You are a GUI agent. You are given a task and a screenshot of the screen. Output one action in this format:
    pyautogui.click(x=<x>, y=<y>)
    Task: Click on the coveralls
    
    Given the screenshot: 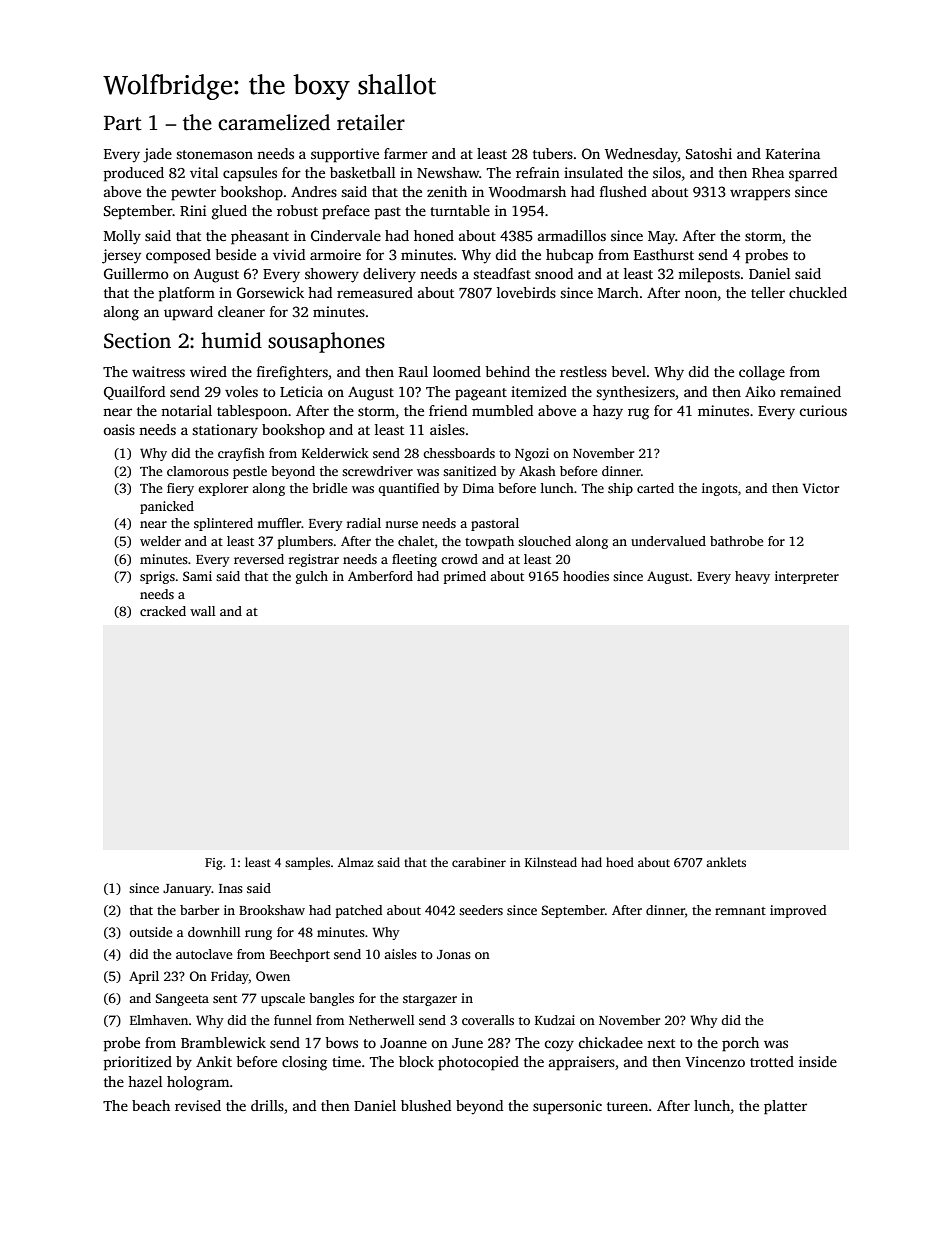 What is the action you would take?
    pyautogui.click(x=488, y=1020)
